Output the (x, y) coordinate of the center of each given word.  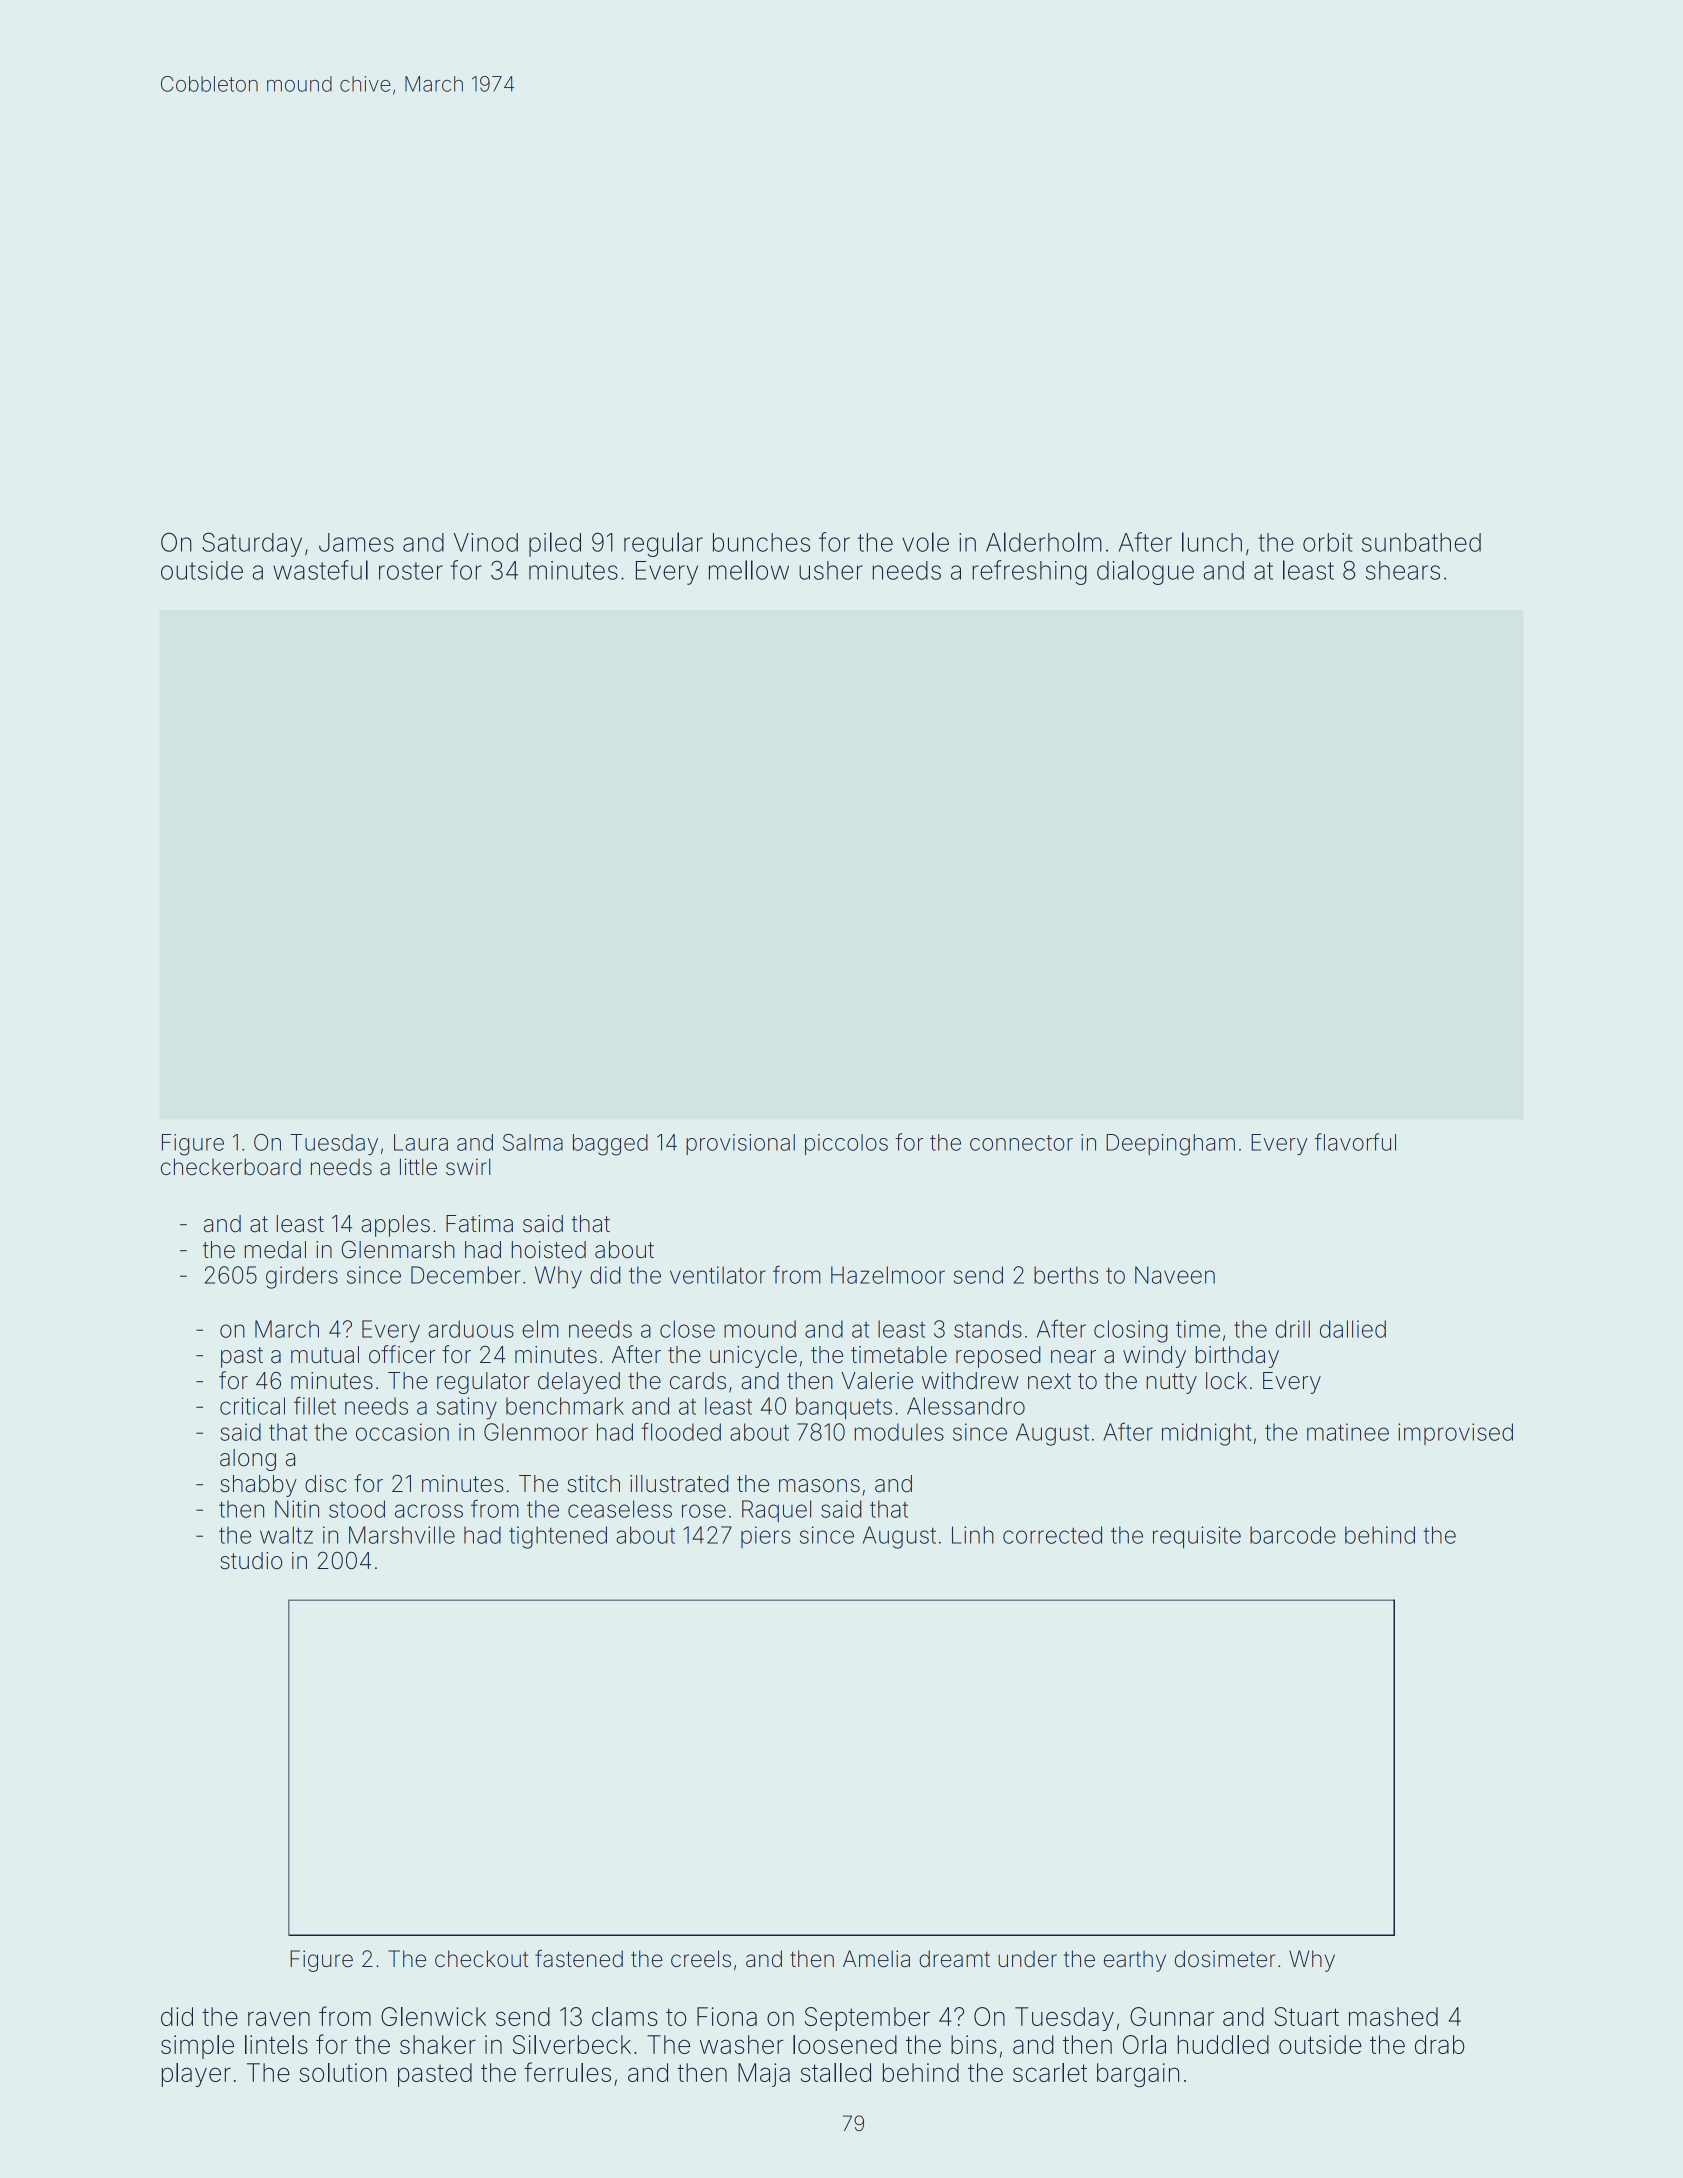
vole (925, 542)
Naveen (1175, 1275)
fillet (315, 1405)
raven (279, 2018)
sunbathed (1421, 542)
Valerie (877, 1381)
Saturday (252, 544)
